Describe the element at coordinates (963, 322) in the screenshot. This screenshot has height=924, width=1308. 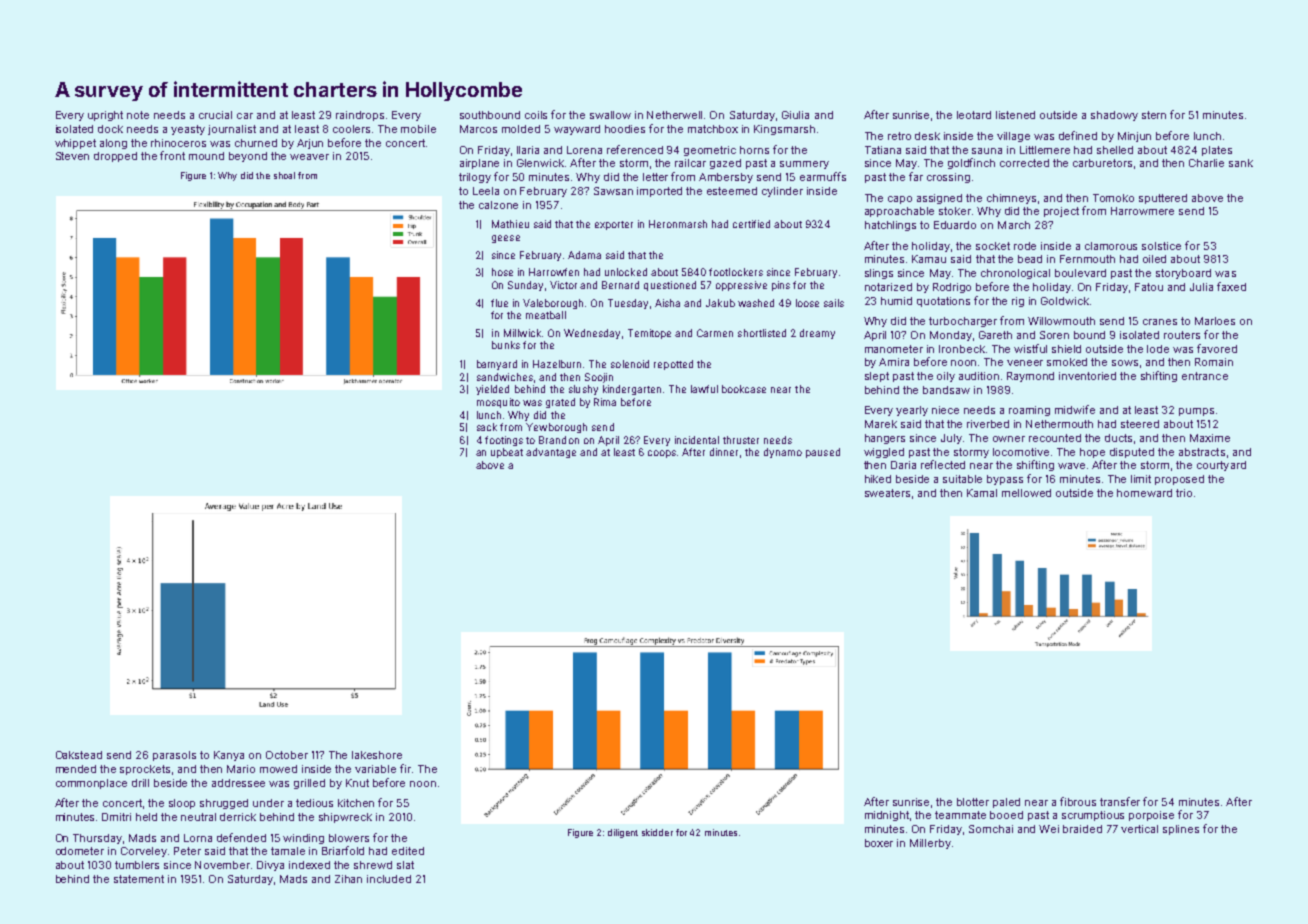
I see `turbocharger` at that location.
